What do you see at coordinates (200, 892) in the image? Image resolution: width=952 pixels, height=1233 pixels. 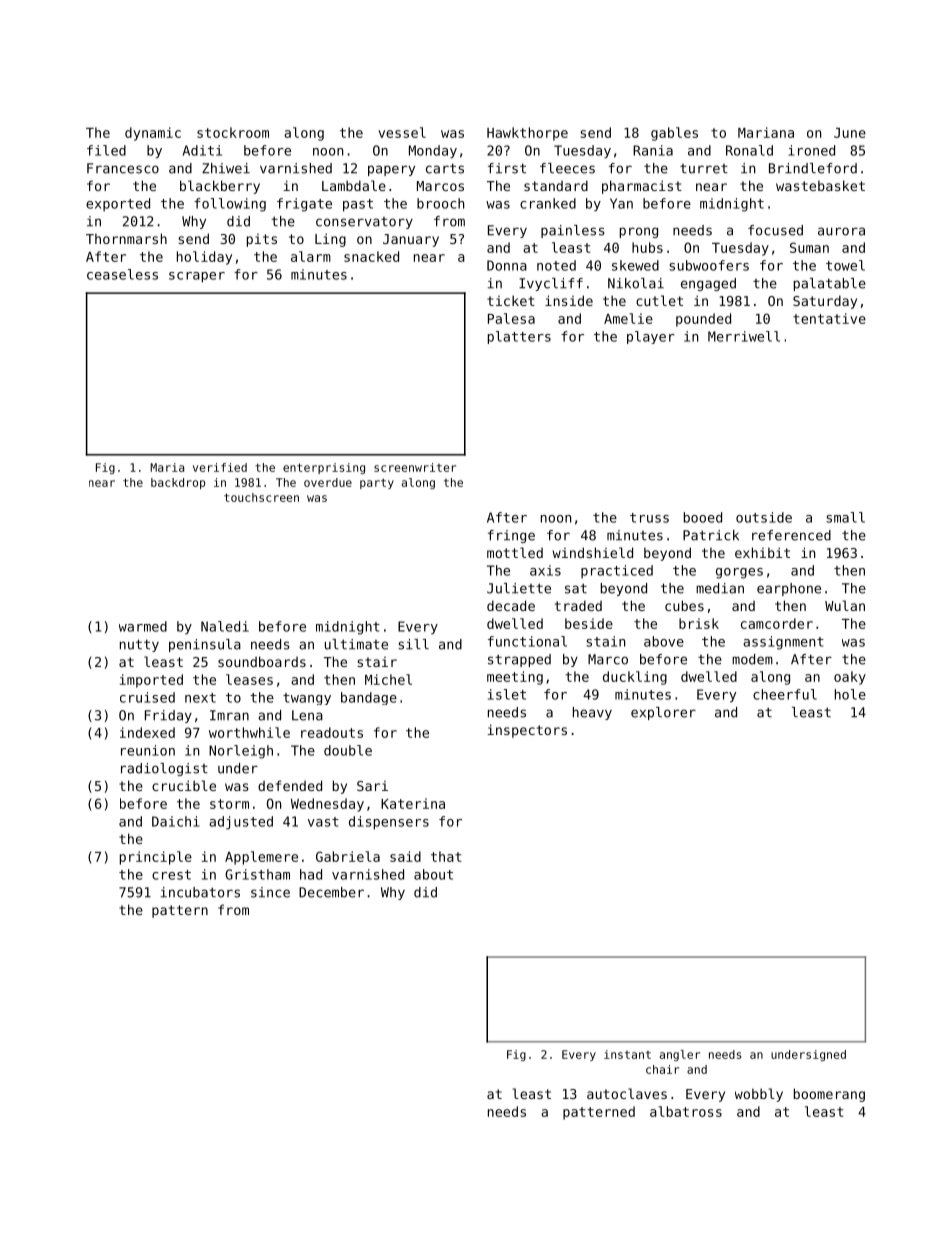 I see `incubators` at bounding box center [200, 892].
